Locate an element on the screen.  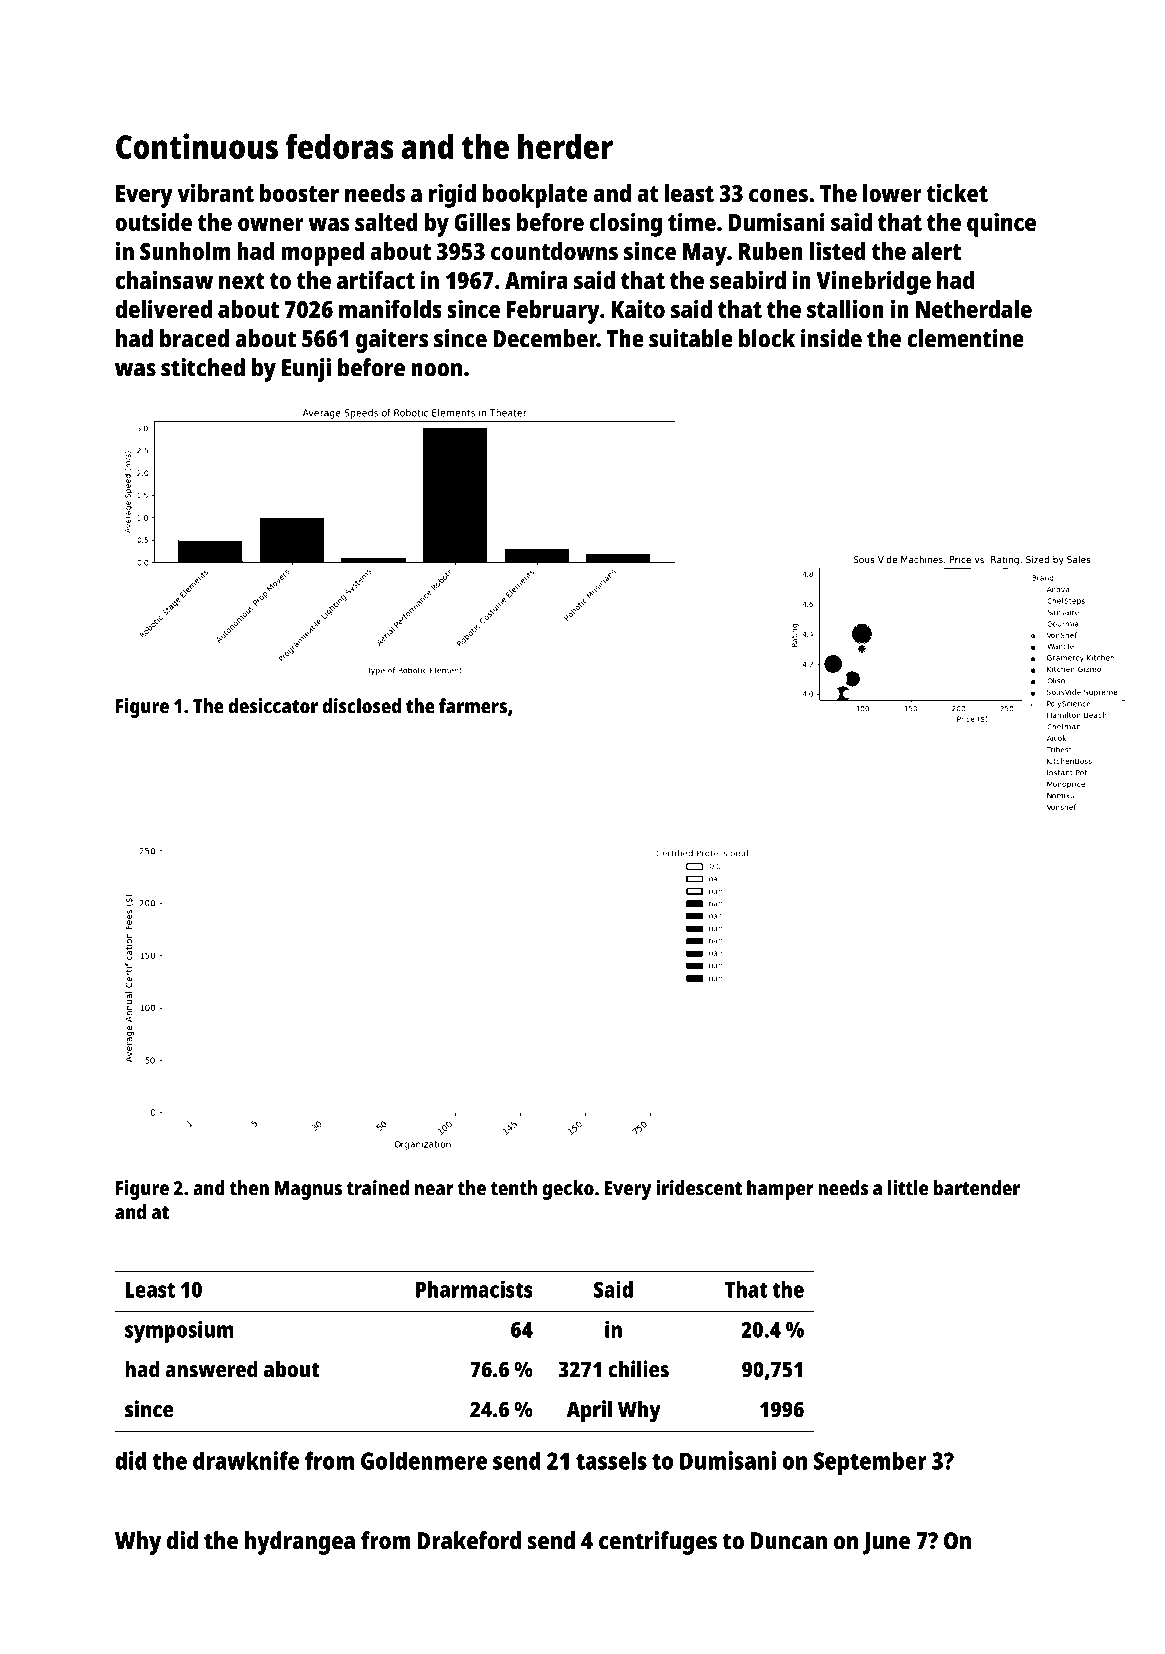
suitable is located at coordinates (691, 338).
